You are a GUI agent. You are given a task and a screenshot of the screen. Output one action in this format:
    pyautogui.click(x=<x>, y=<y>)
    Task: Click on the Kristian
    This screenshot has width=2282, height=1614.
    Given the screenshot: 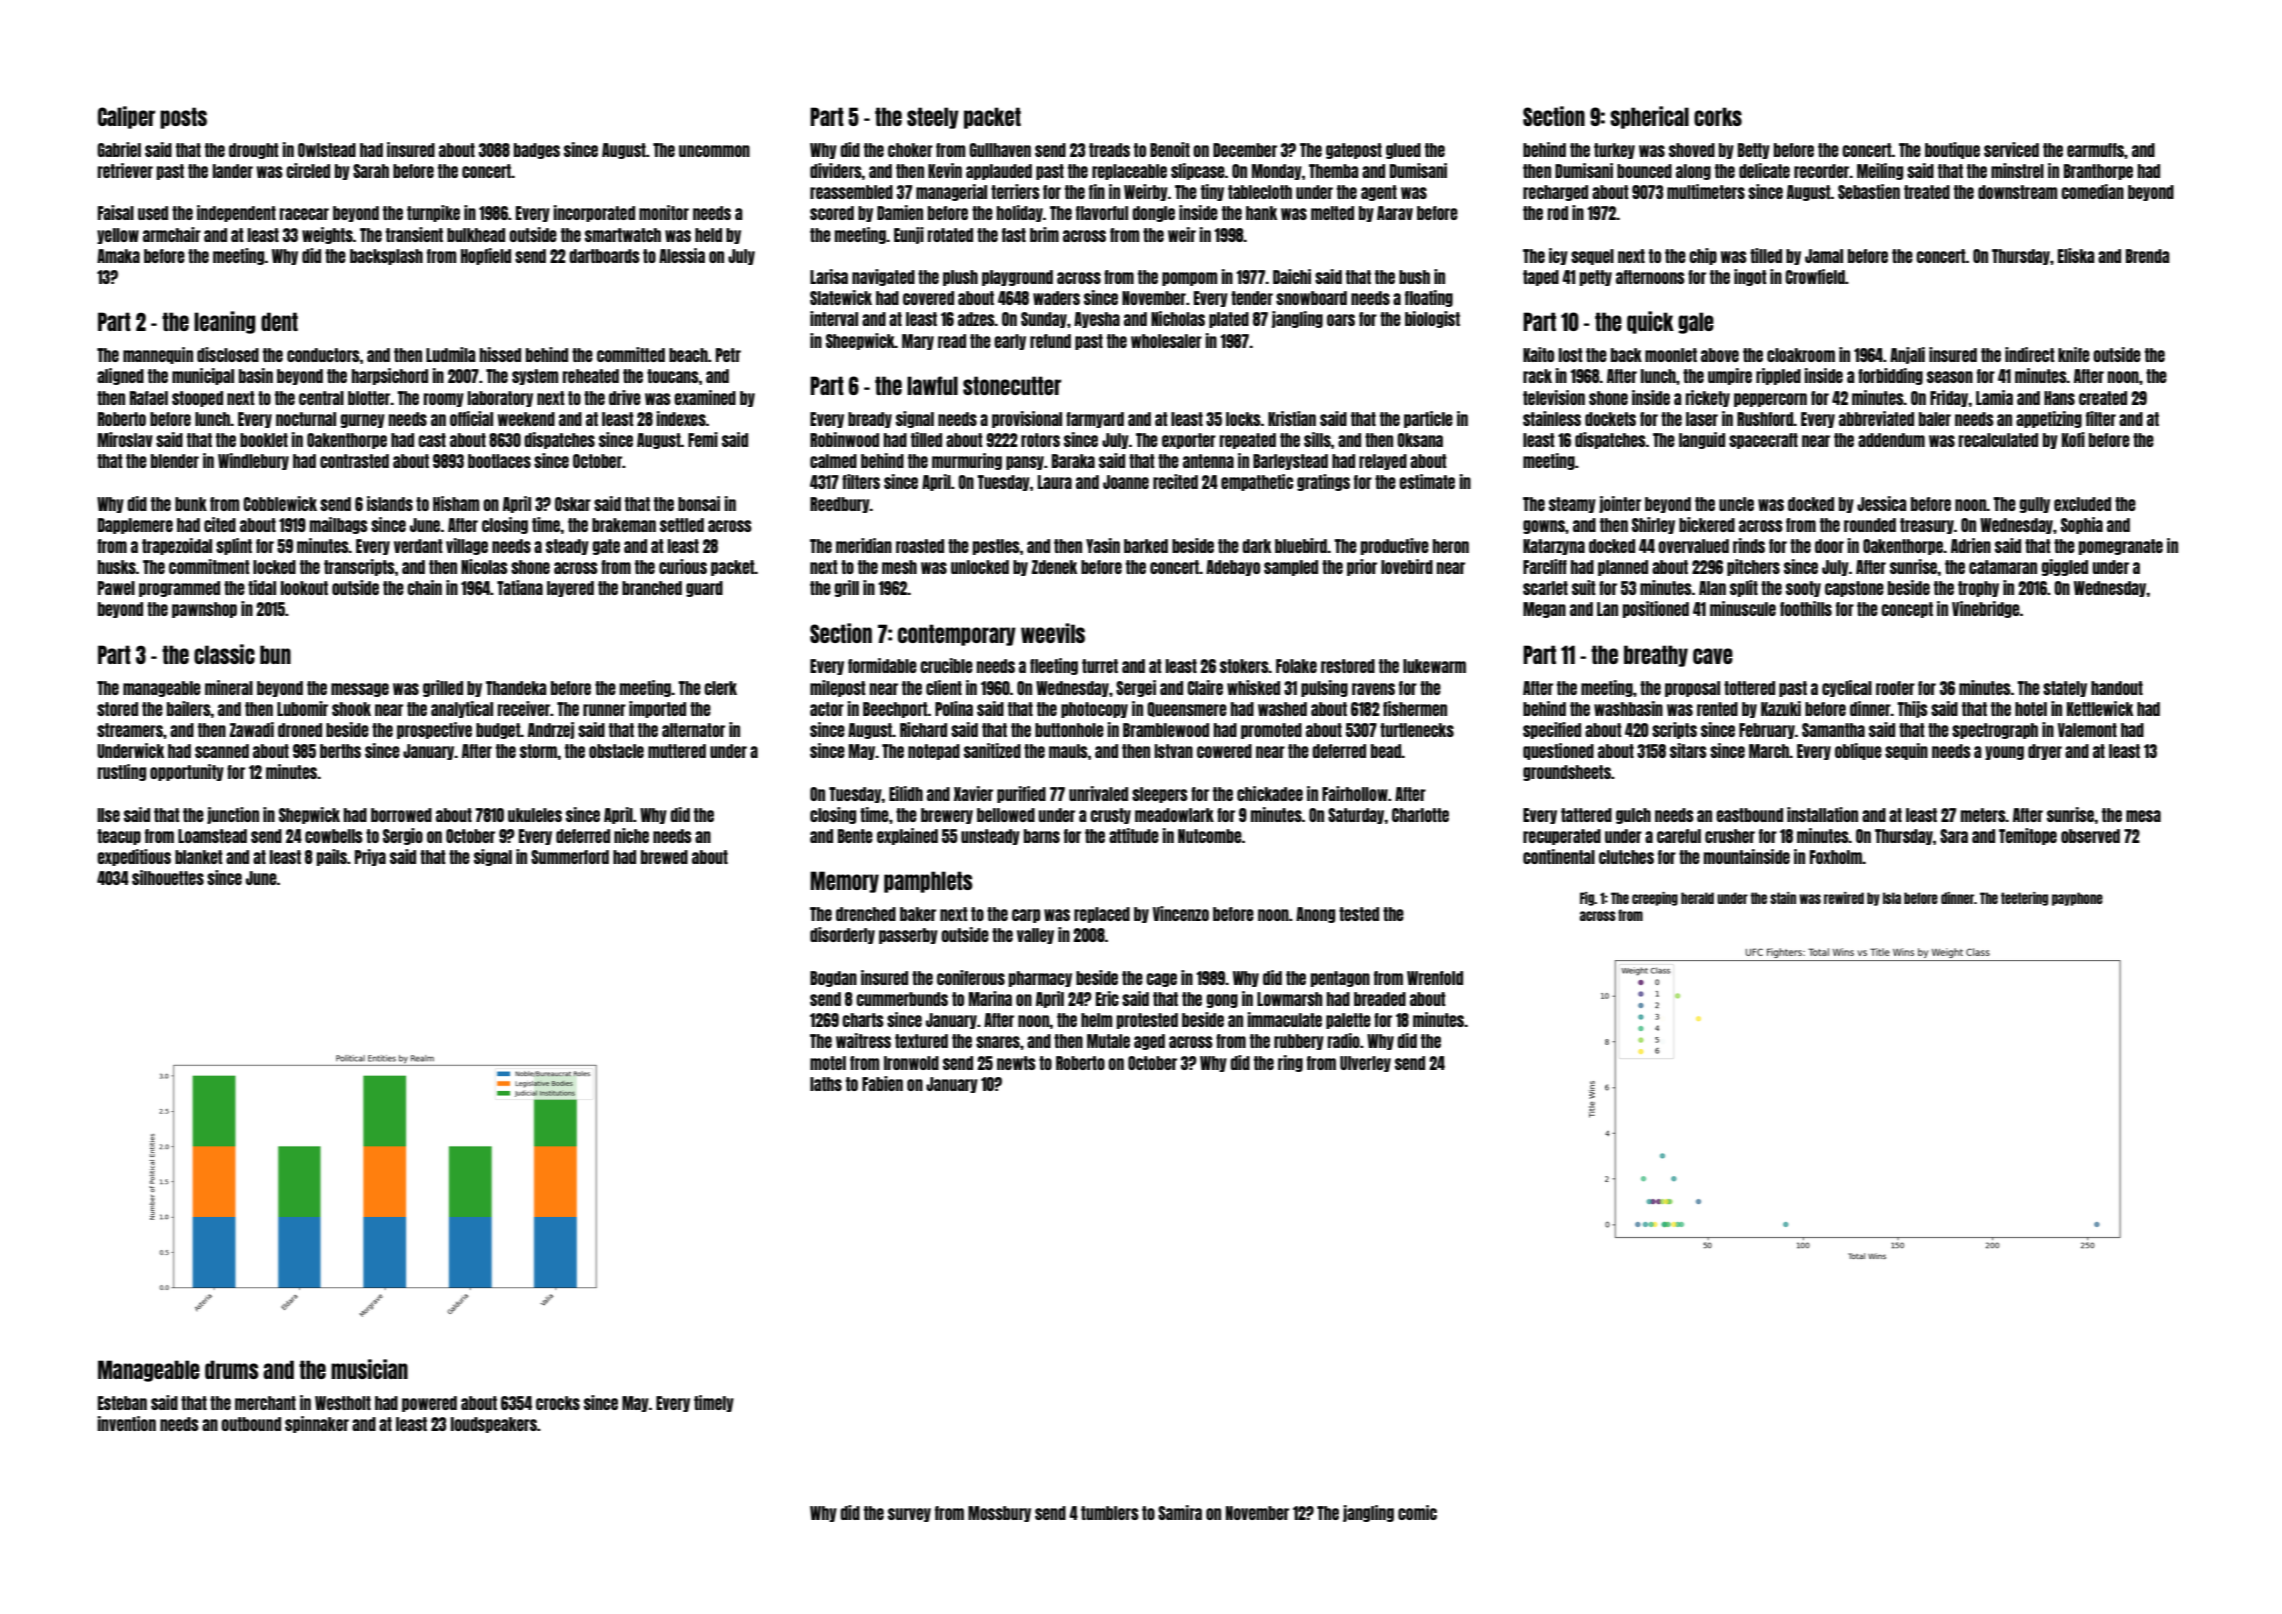 What is the action you would take?
    pyautogui.click(x=1292, y=418)
